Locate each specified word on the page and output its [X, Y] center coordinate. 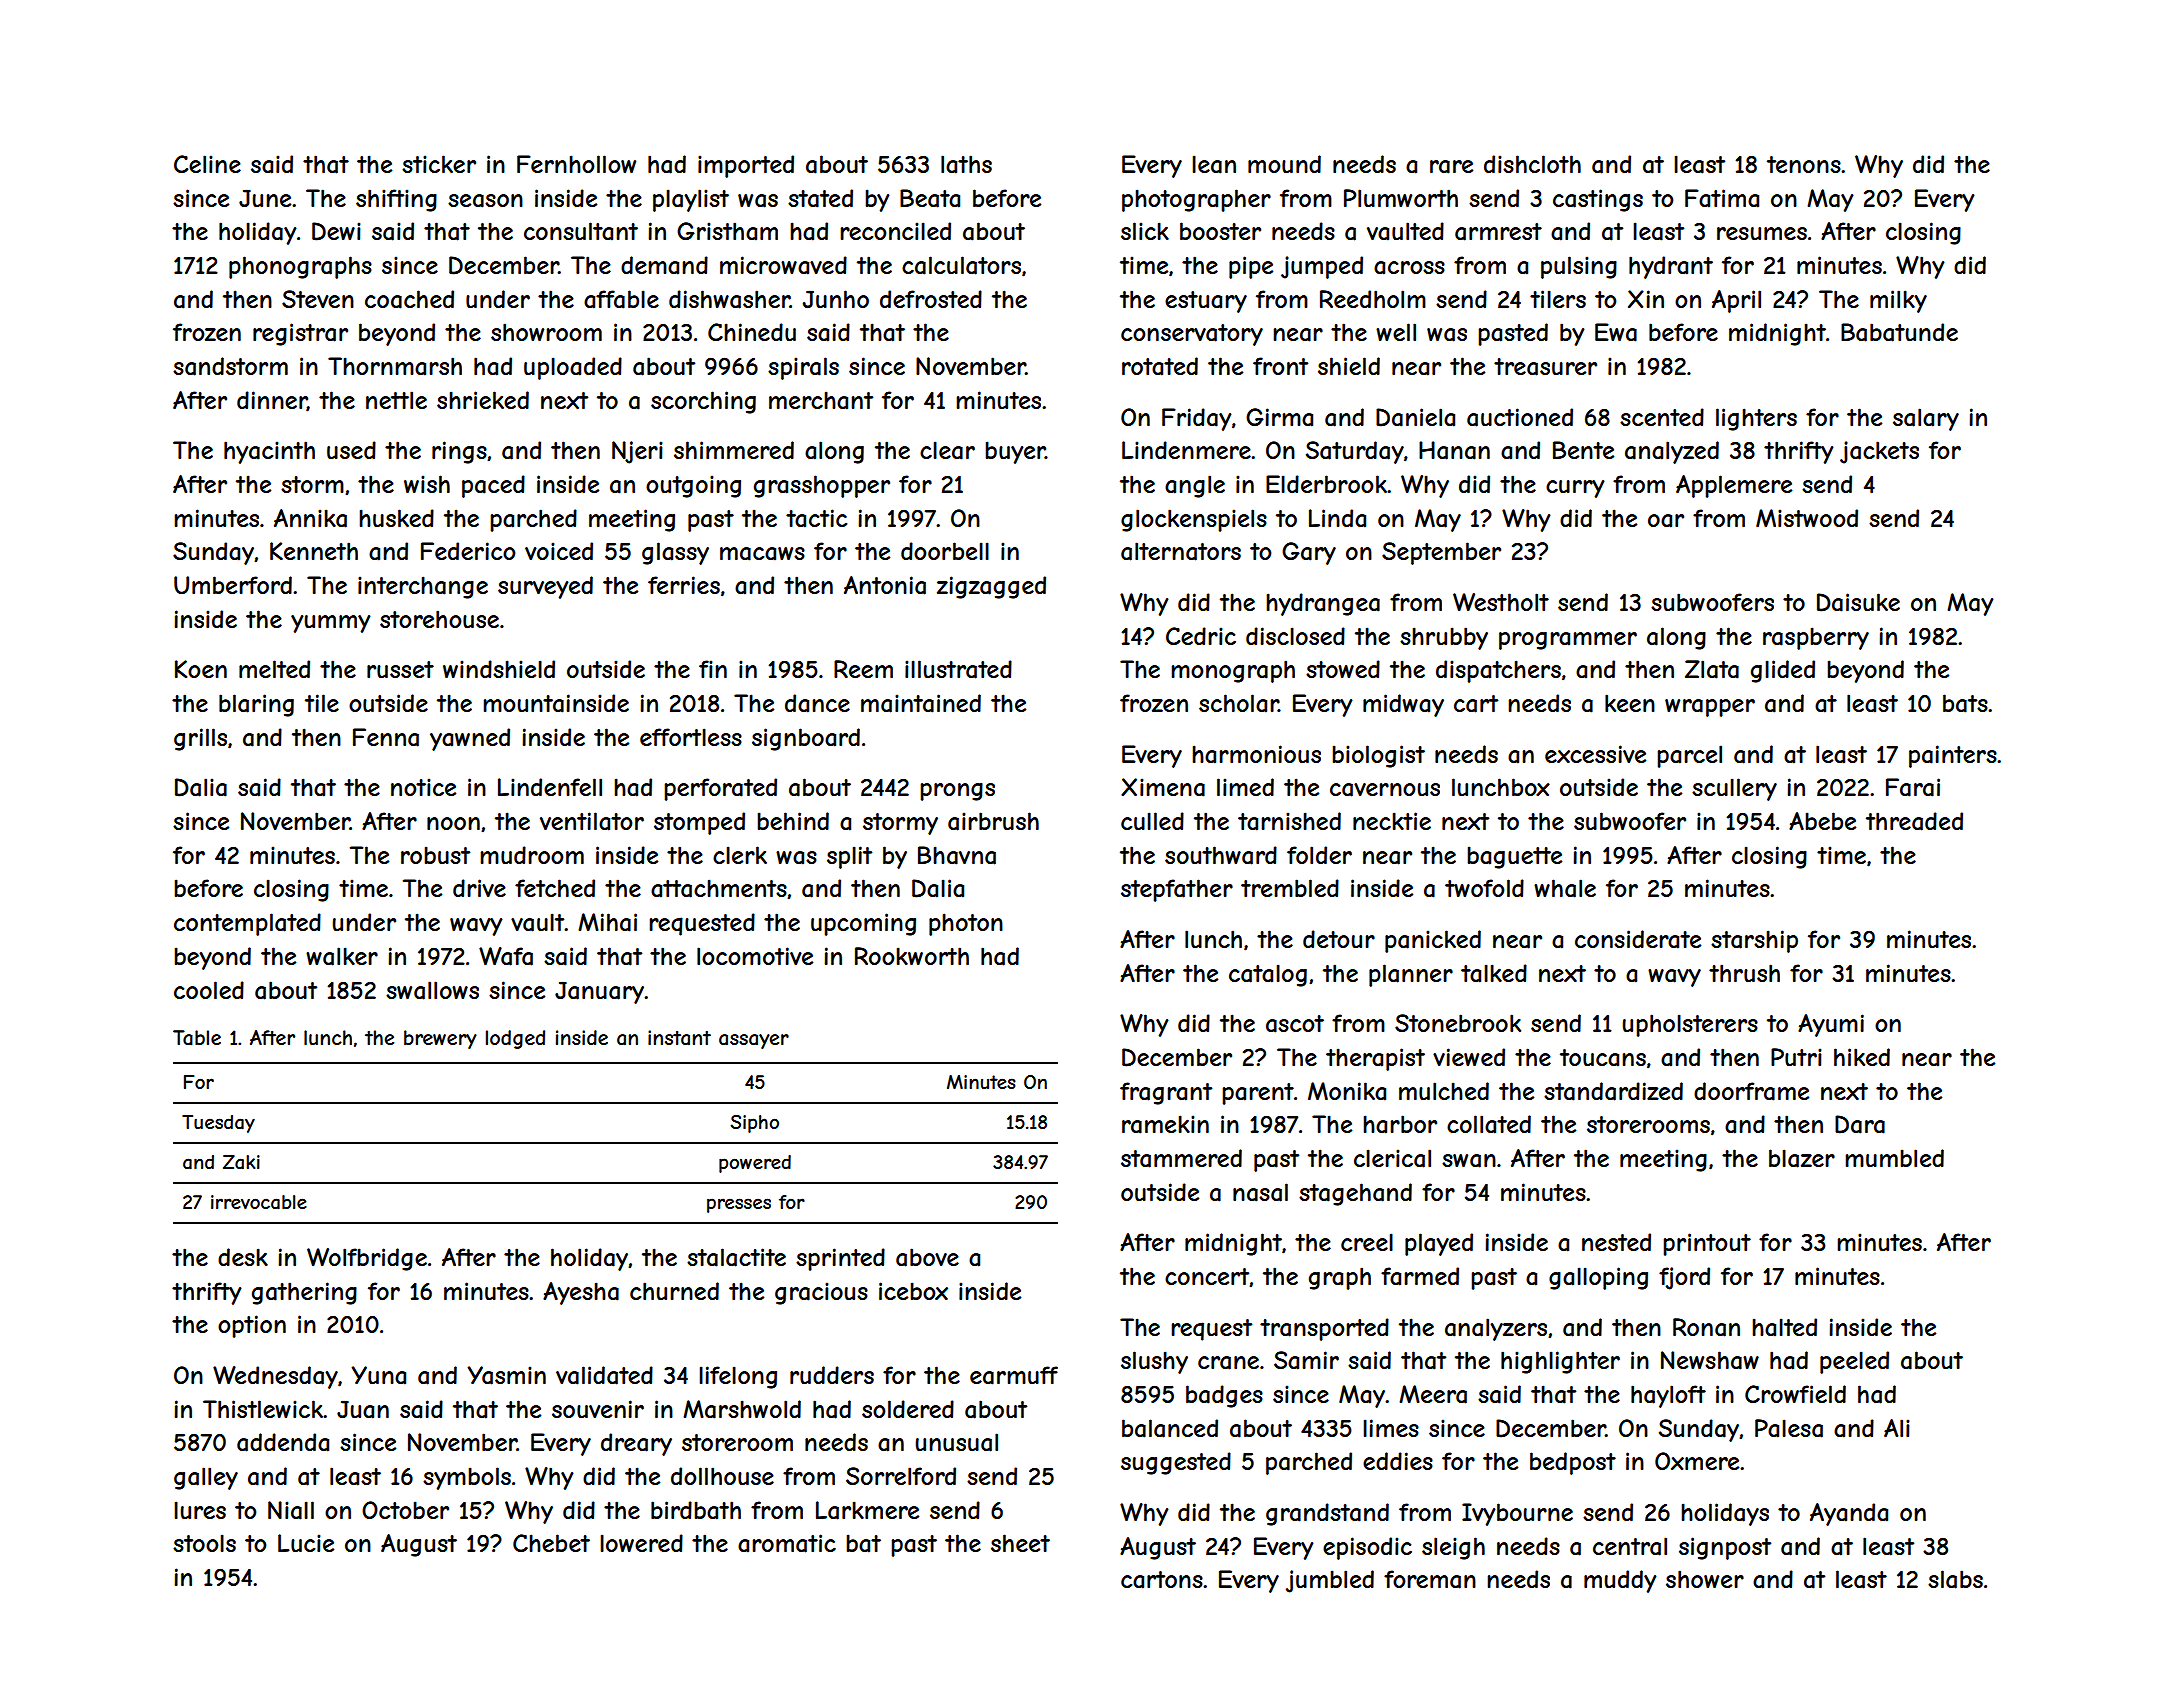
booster [1220, 231]
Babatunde [1899, 332]
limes [1391, 1428]
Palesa [1789, 1428]
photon [966, 924]
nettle [396, 400]
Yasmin [506, 1375]
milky [1898, 301]
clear [947, 450]
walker [342, 956]
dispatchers [1498, 671]
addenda [283, 1442]
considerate [1638, 939]
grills [200, 739]
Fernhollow [576, 164]
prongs [957, 792]
